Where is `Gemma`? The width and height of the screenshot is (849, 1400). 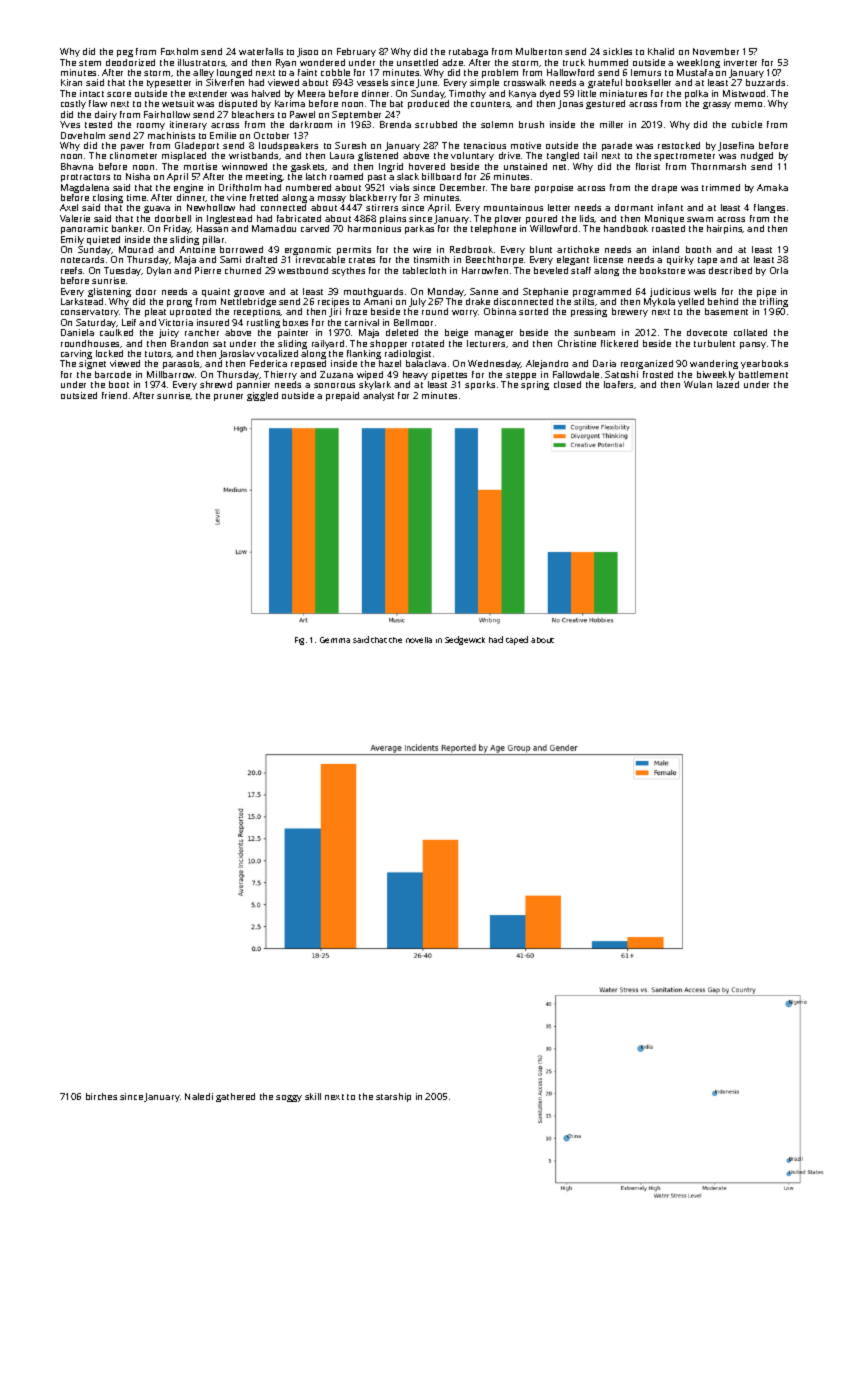 Gemma is located at coordinates (335, 640).
